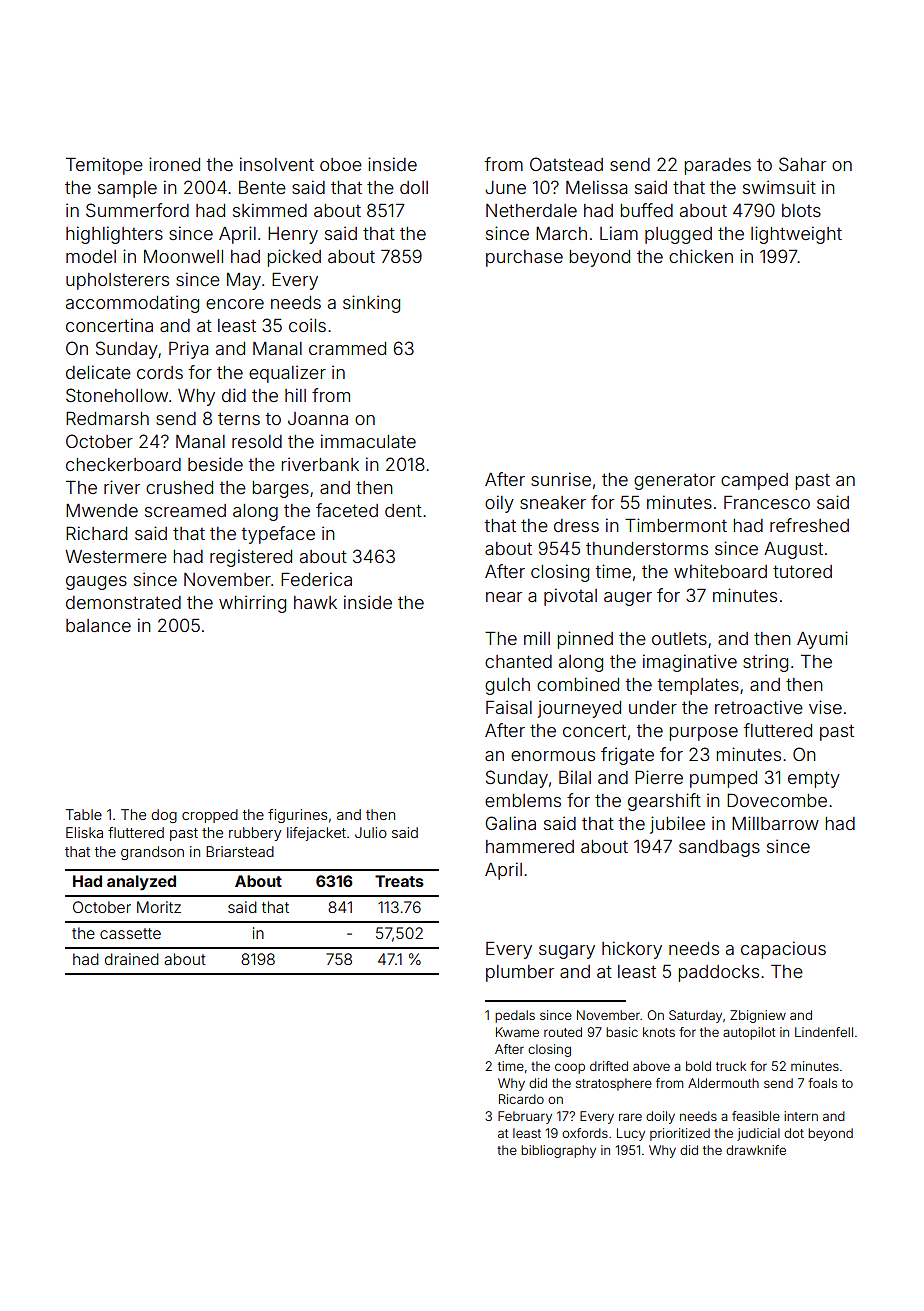  I want to click on Federica, so click(316, 579).
